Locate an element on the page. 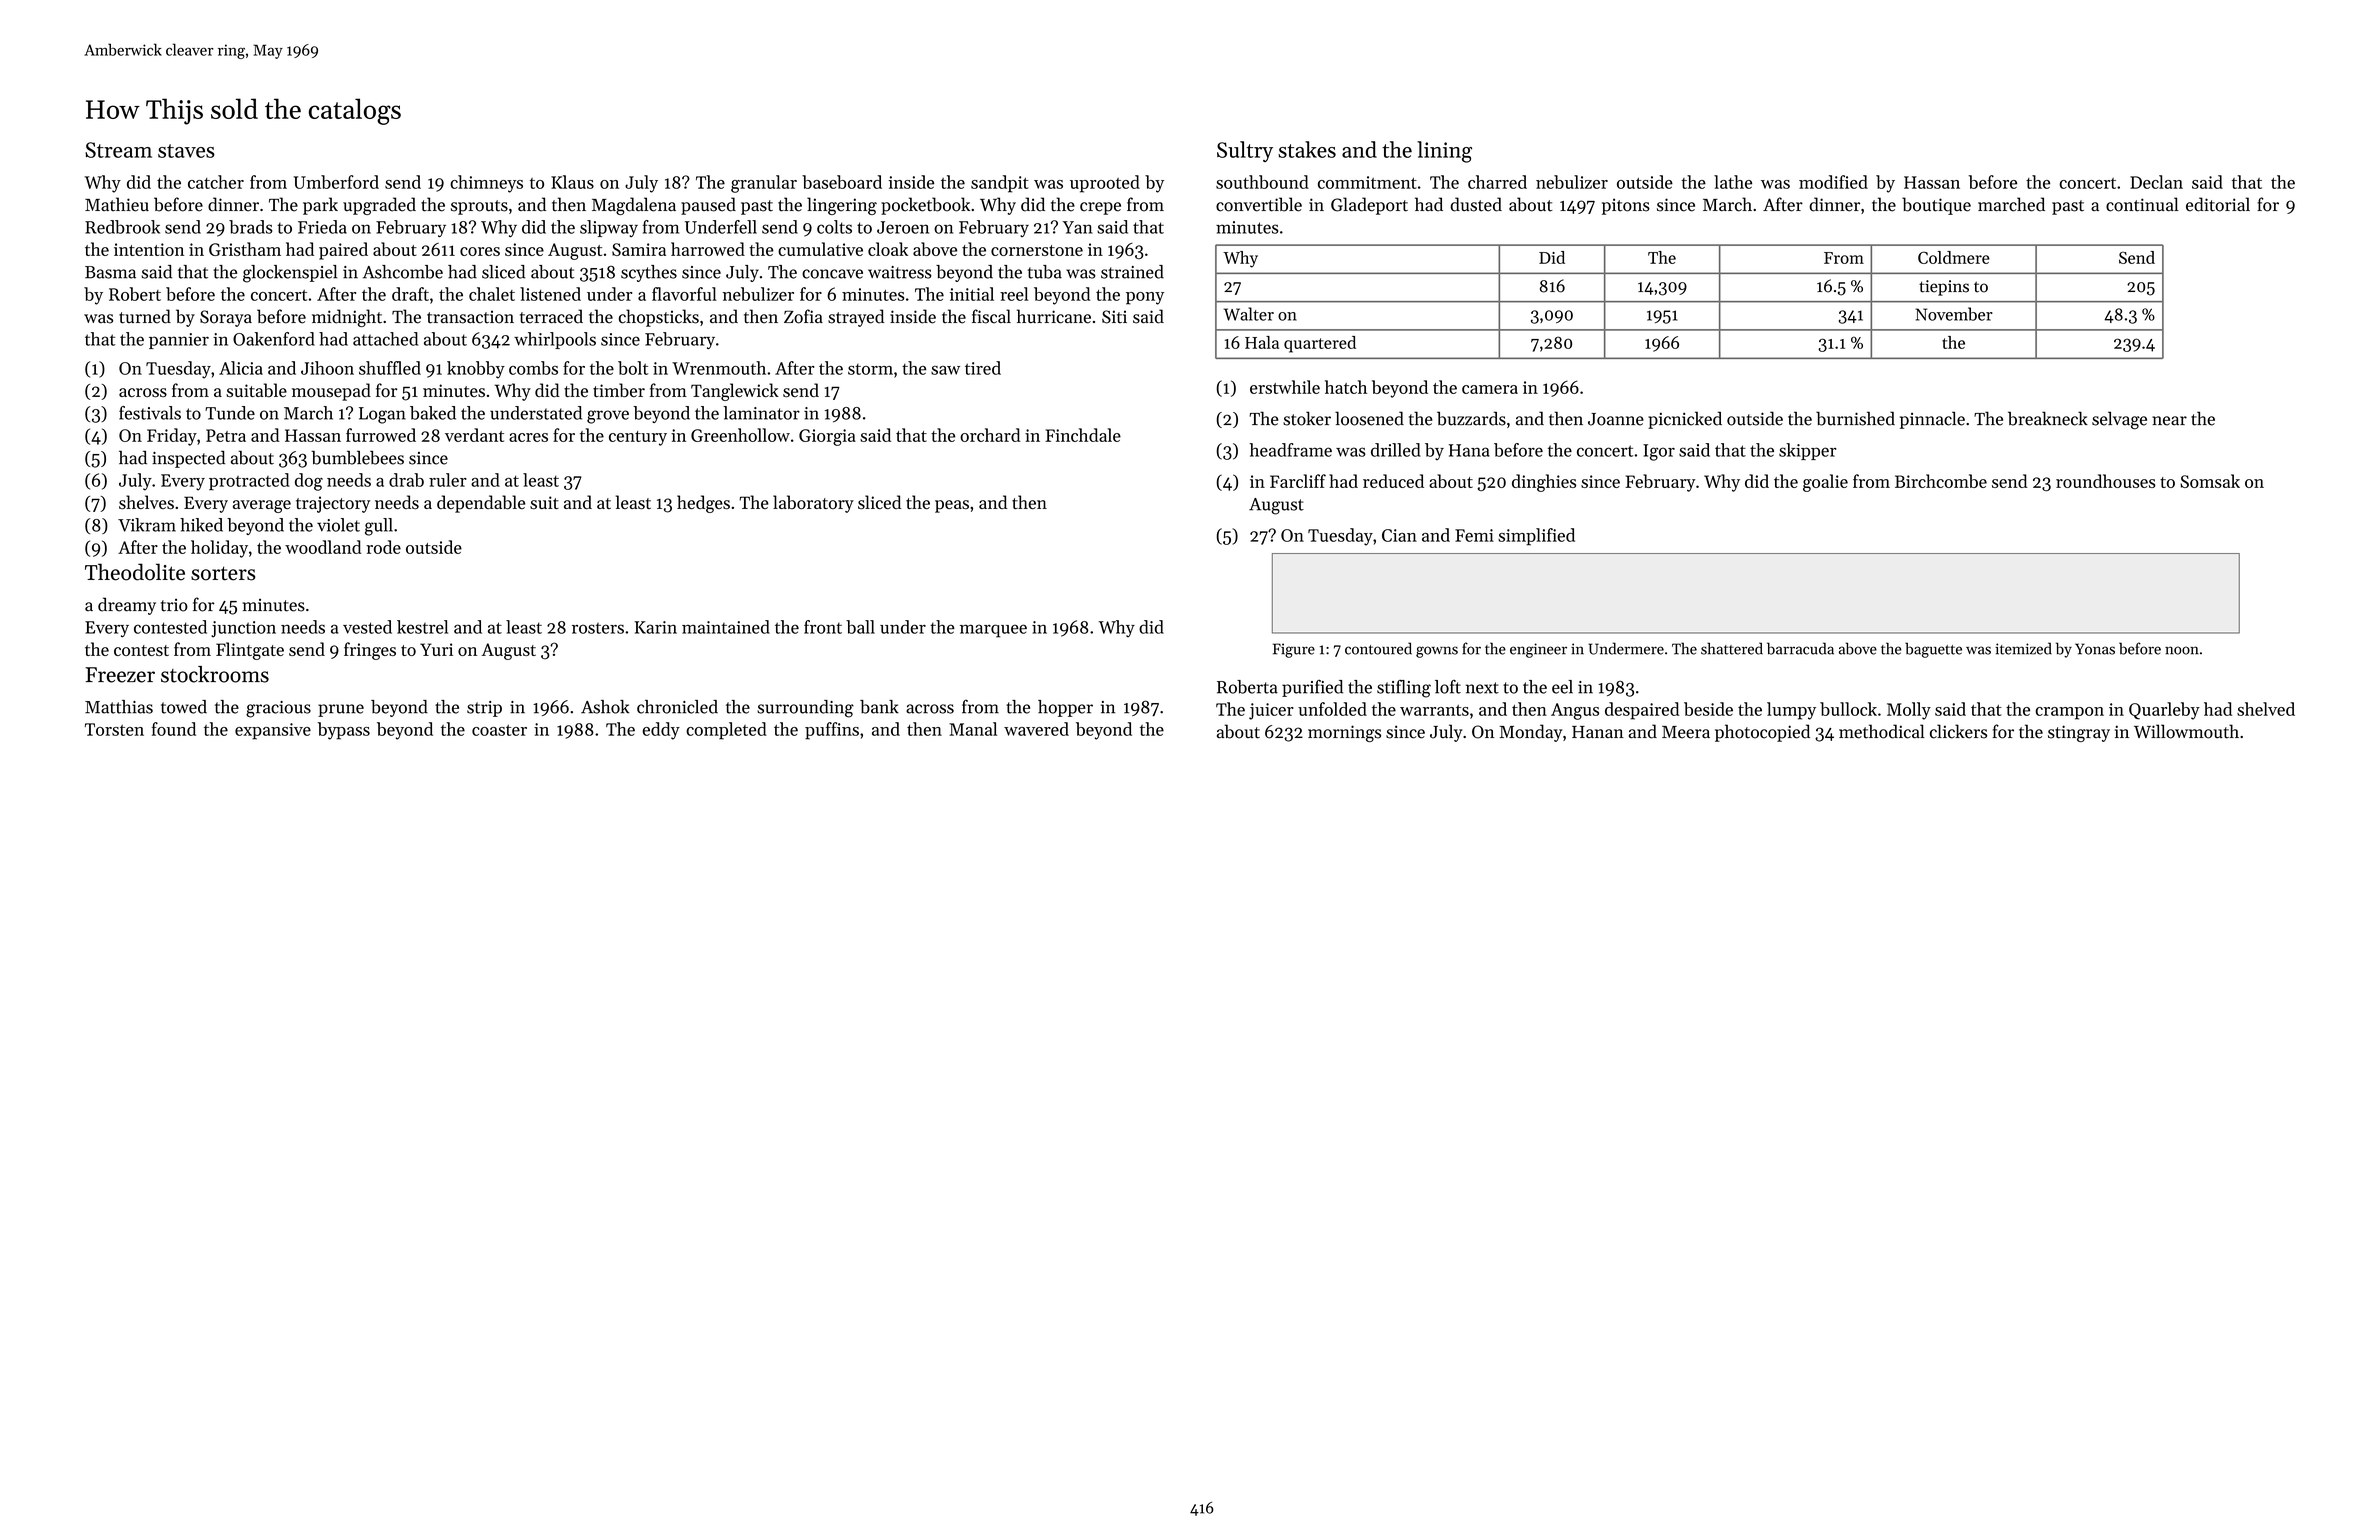 Image resolution: width=2380 pixels, height=1540 pixels. shelved is located at coordinates (2266, 709).
